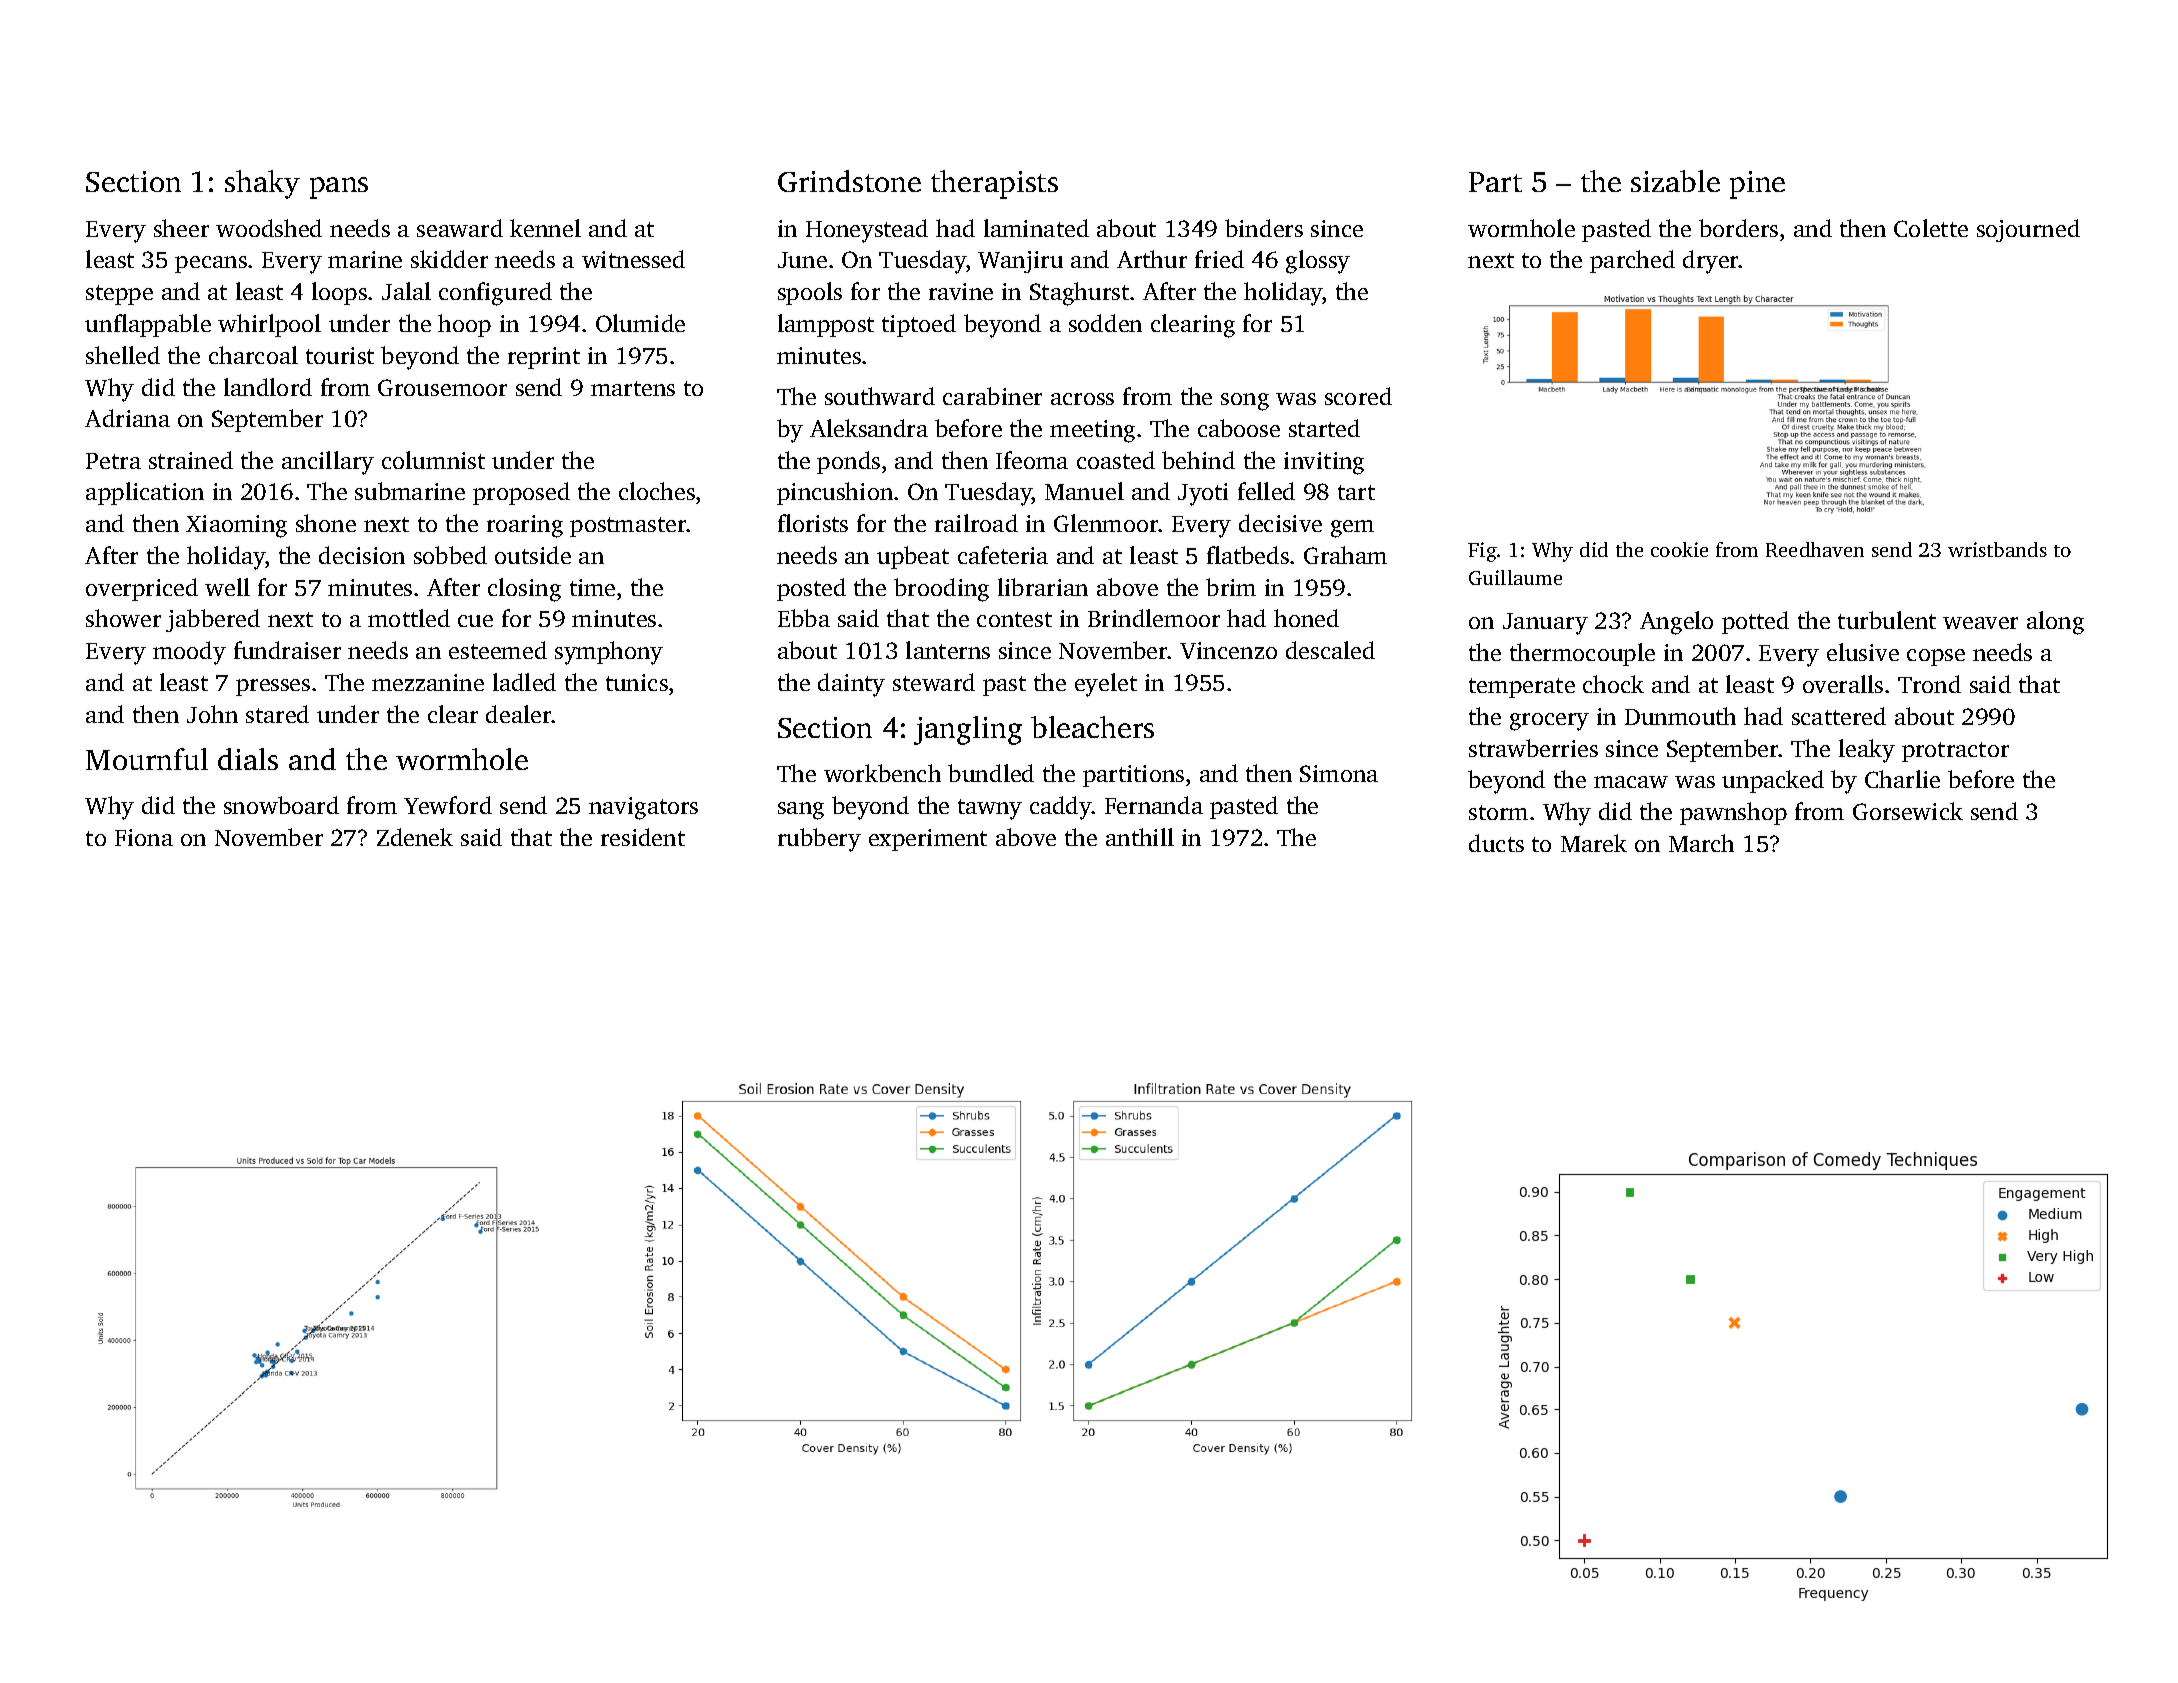 Image resolution: width=2178 pixels, height=1683 pixels. I want to click on decision, so click(362, 555).
